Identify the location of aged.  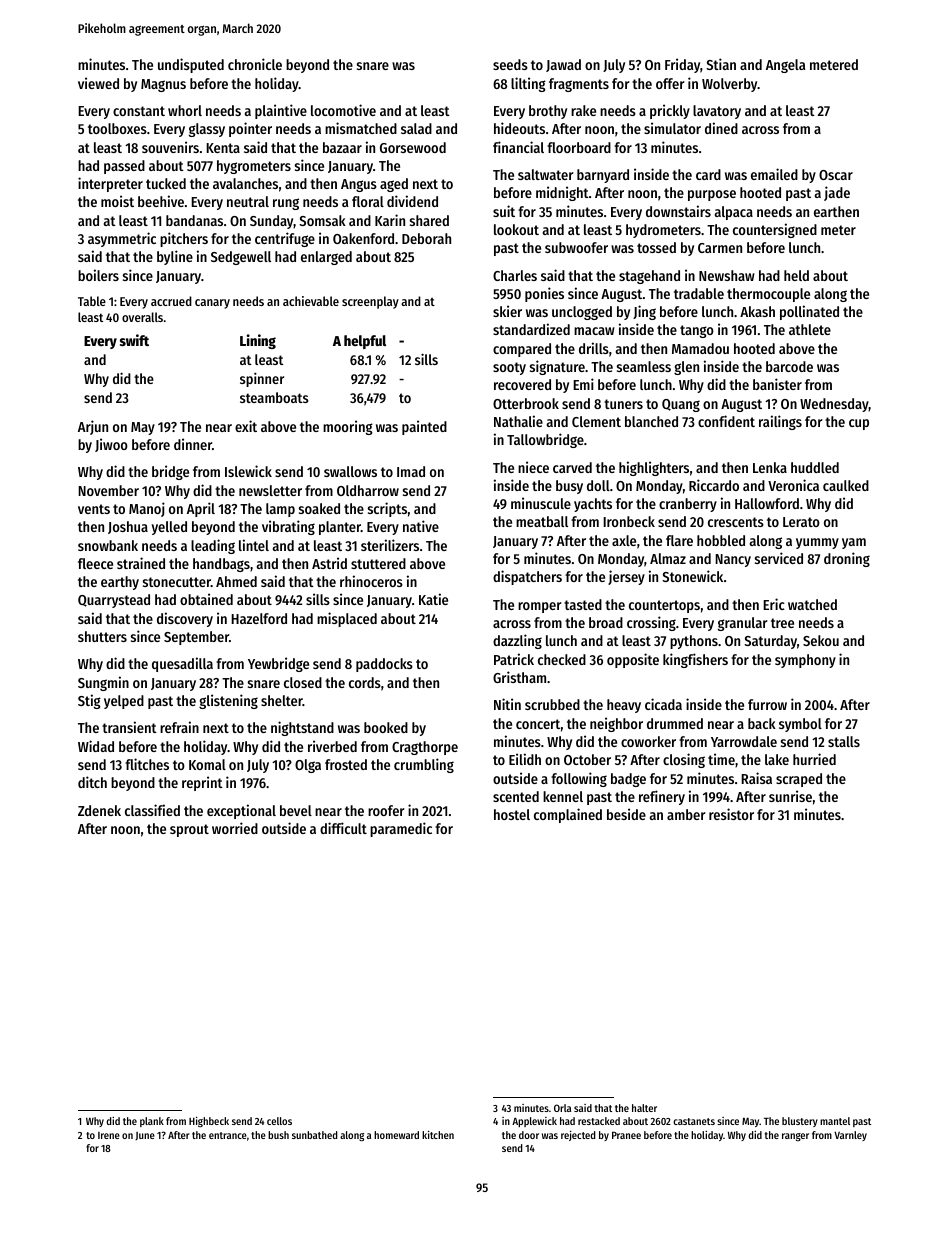
(394, 185).
